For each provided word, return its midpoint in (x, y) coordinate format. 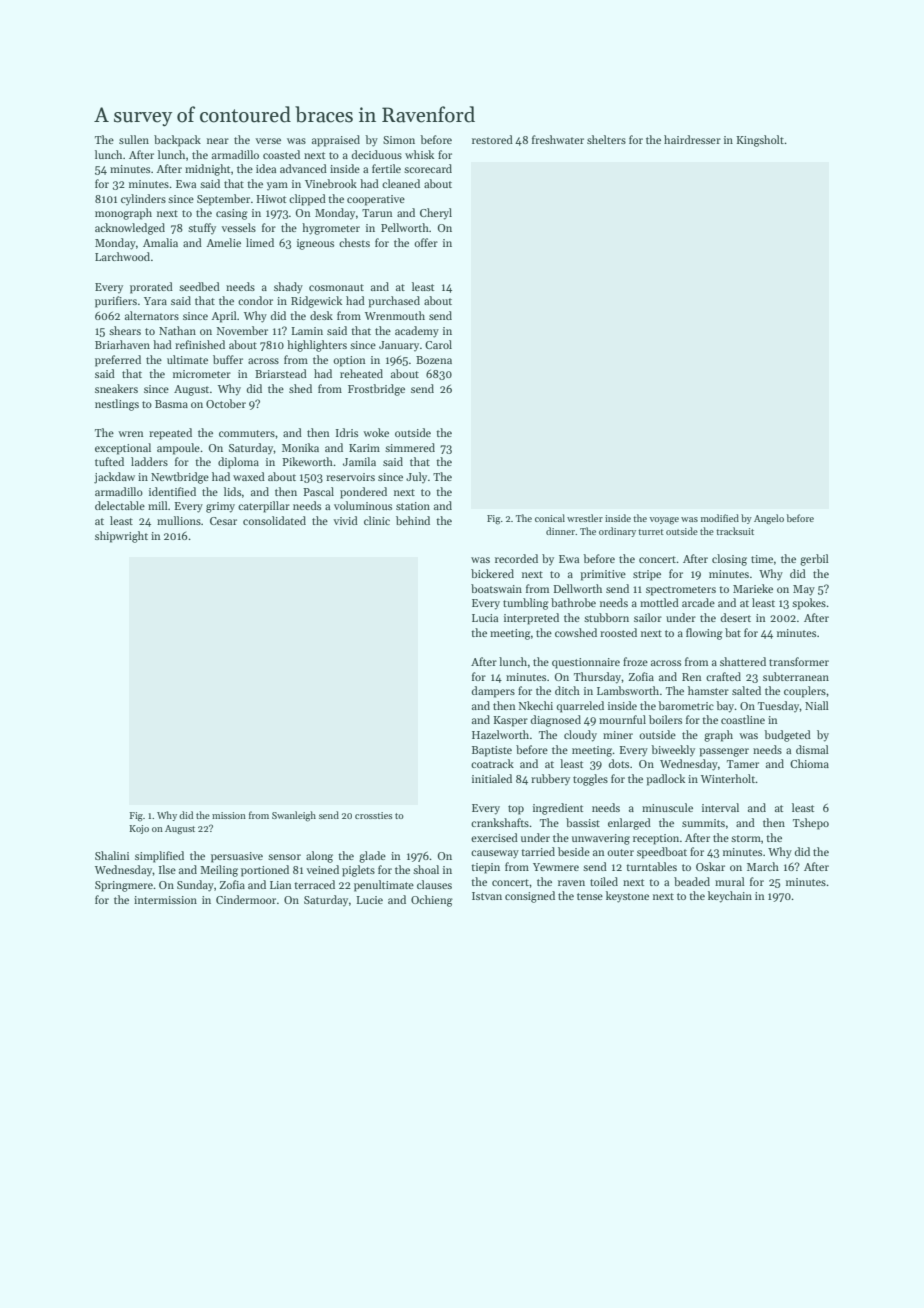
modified (720, 518)
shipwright (121, 537)
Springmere (124, 886)
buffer (228, 359)
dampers (493, 692)
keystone (627, 897)
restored (492, 139)
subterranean (796, 676)
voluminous (363, 505)
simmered (410, 447)
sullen (134, 139)
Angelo (769, 519)
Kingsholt (760, 141)
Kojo (139, 829)
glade (372, 857)
